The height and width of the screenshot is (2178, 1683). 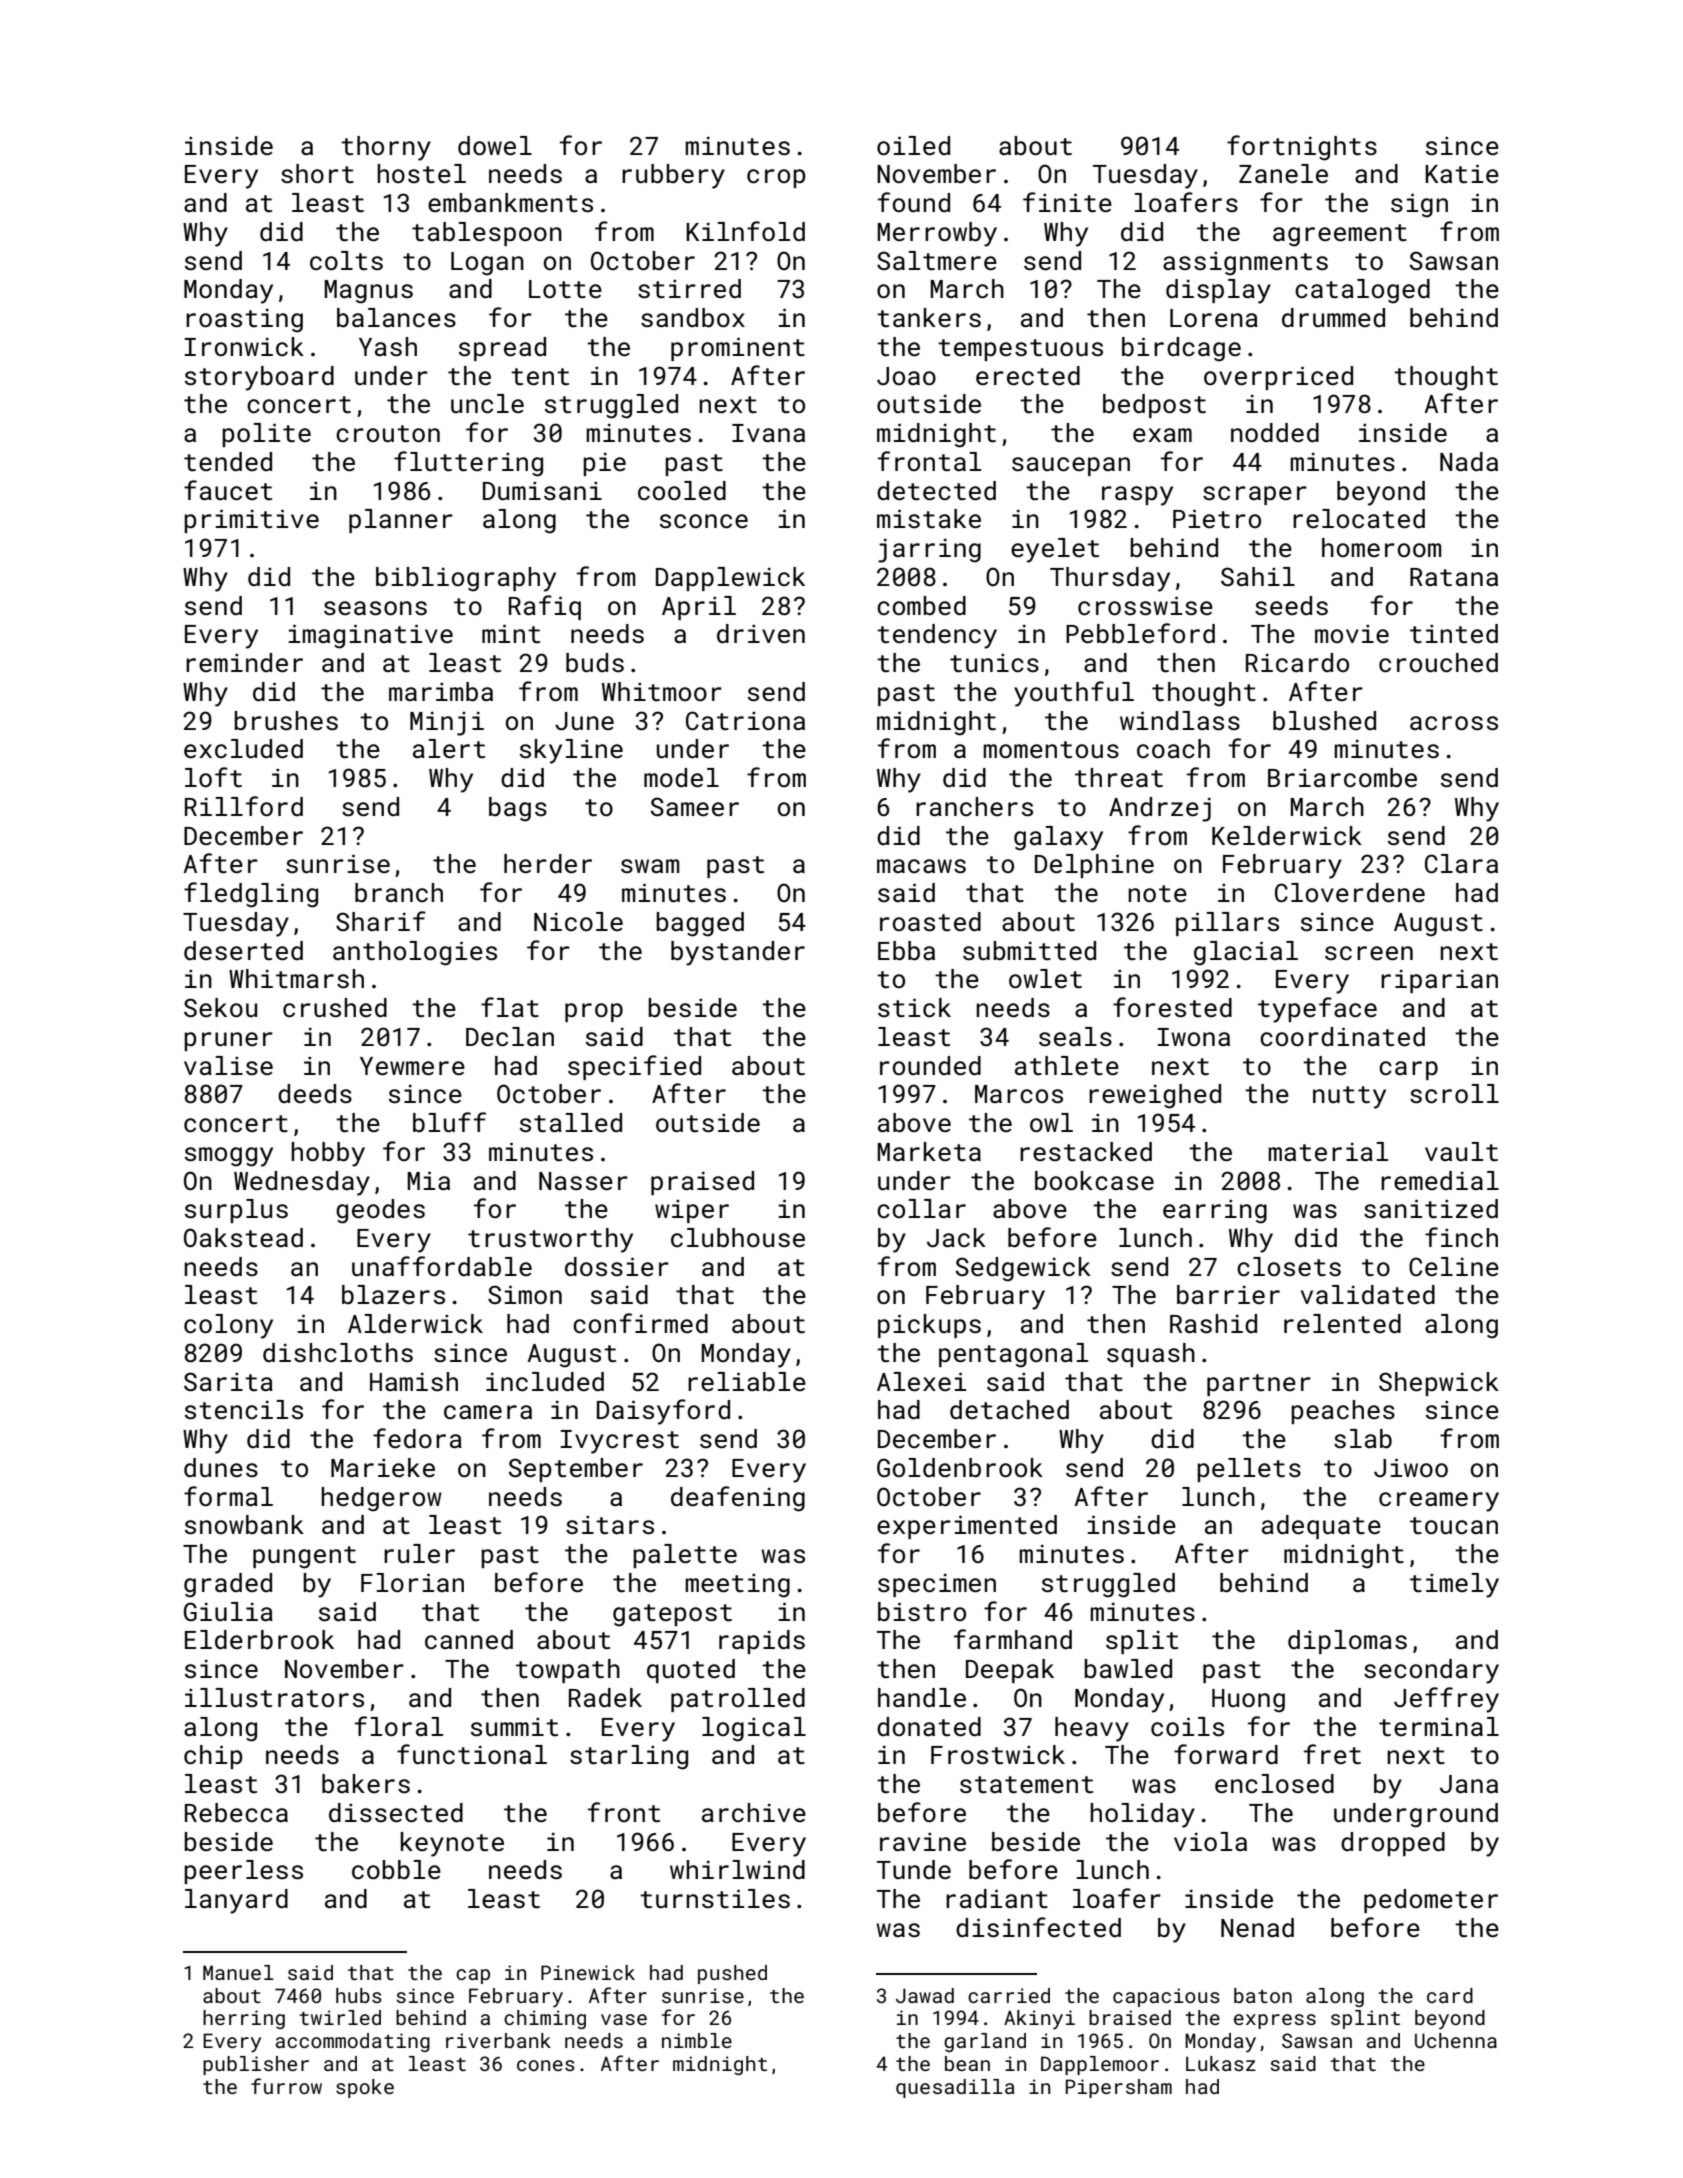 I want to click on spoke, so click(x=365, y=2088).
